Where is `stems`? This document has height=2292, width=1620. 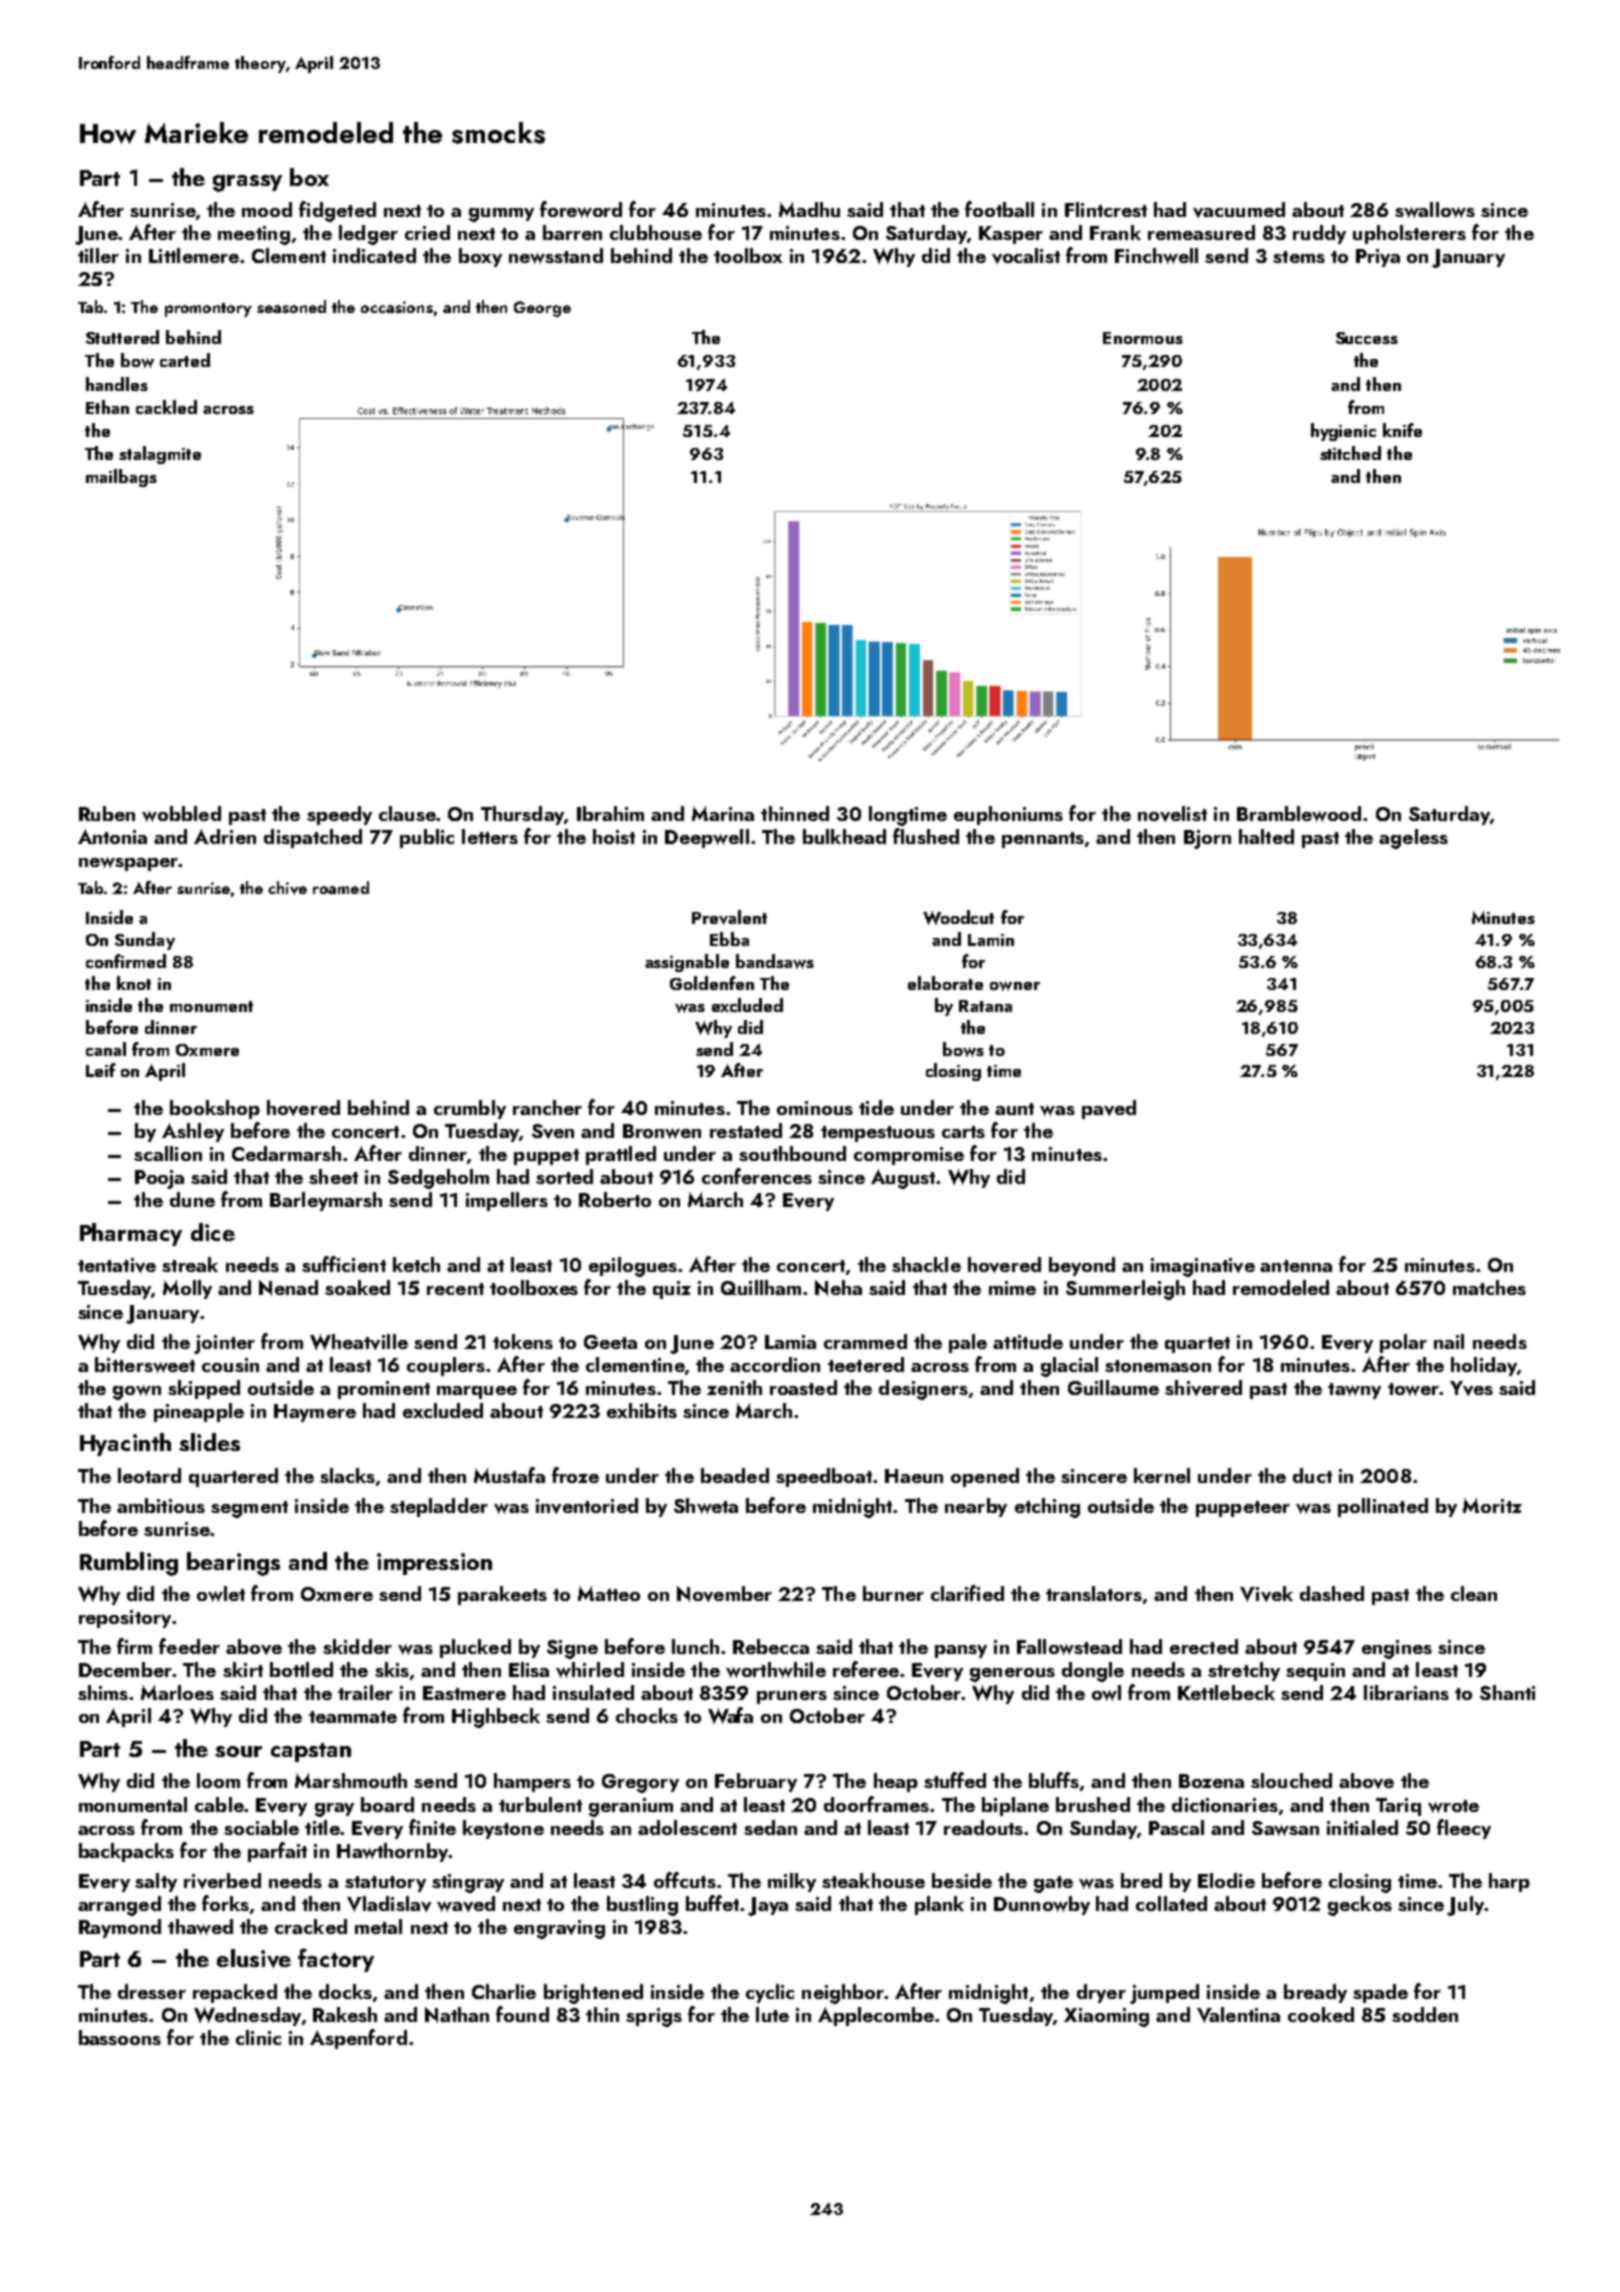
stems is located at coordinates (1299, 257).
